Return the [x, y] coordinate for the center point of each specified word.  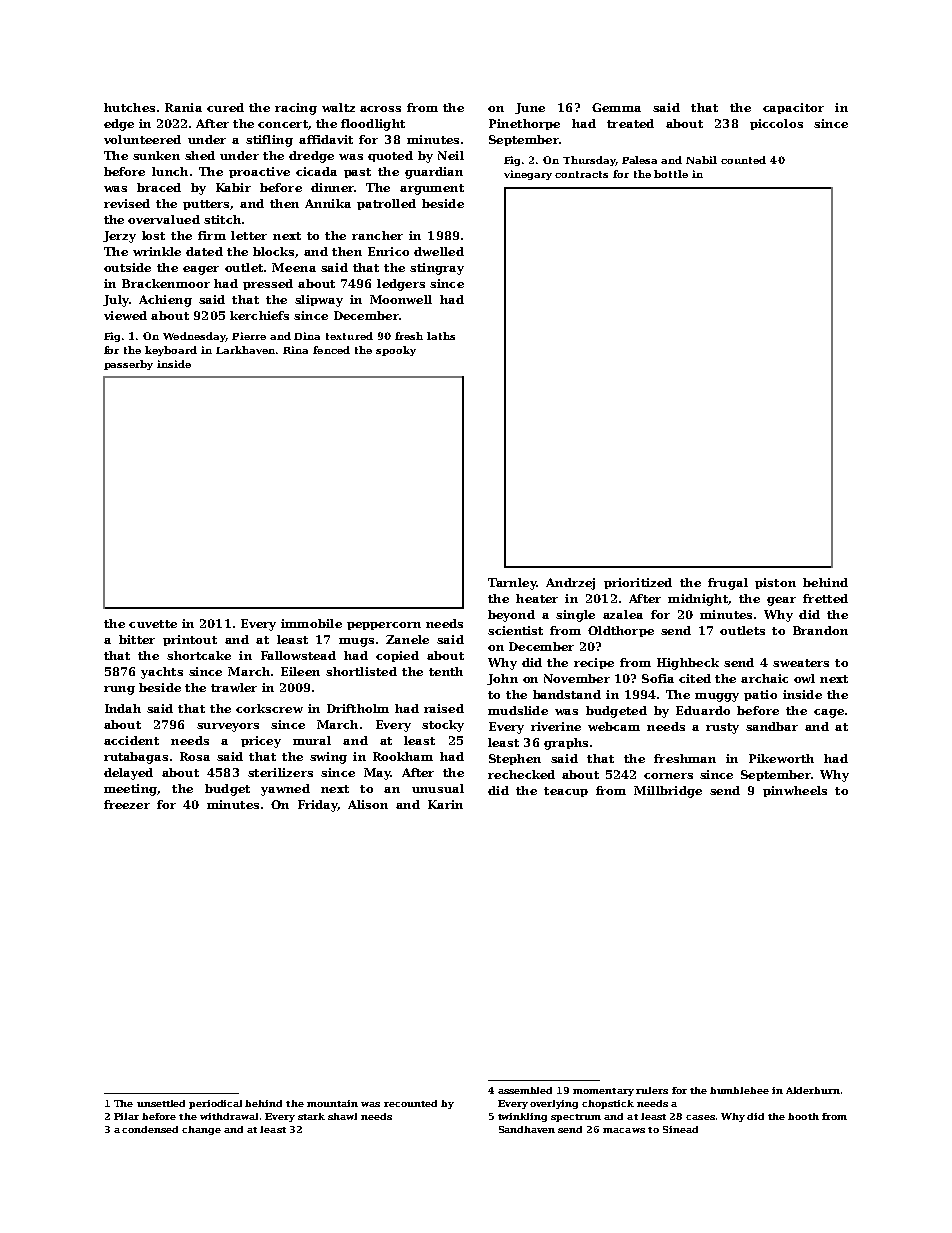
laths [441, 336]
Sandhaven [527, 1129]
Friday [317, 806]
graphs [566, 744]
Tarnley [512, 584]
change [201, 1130]
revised [127, 203]
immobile [311, 623]
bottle [671, 174]
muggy [717, 697]
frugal [728, 584]
